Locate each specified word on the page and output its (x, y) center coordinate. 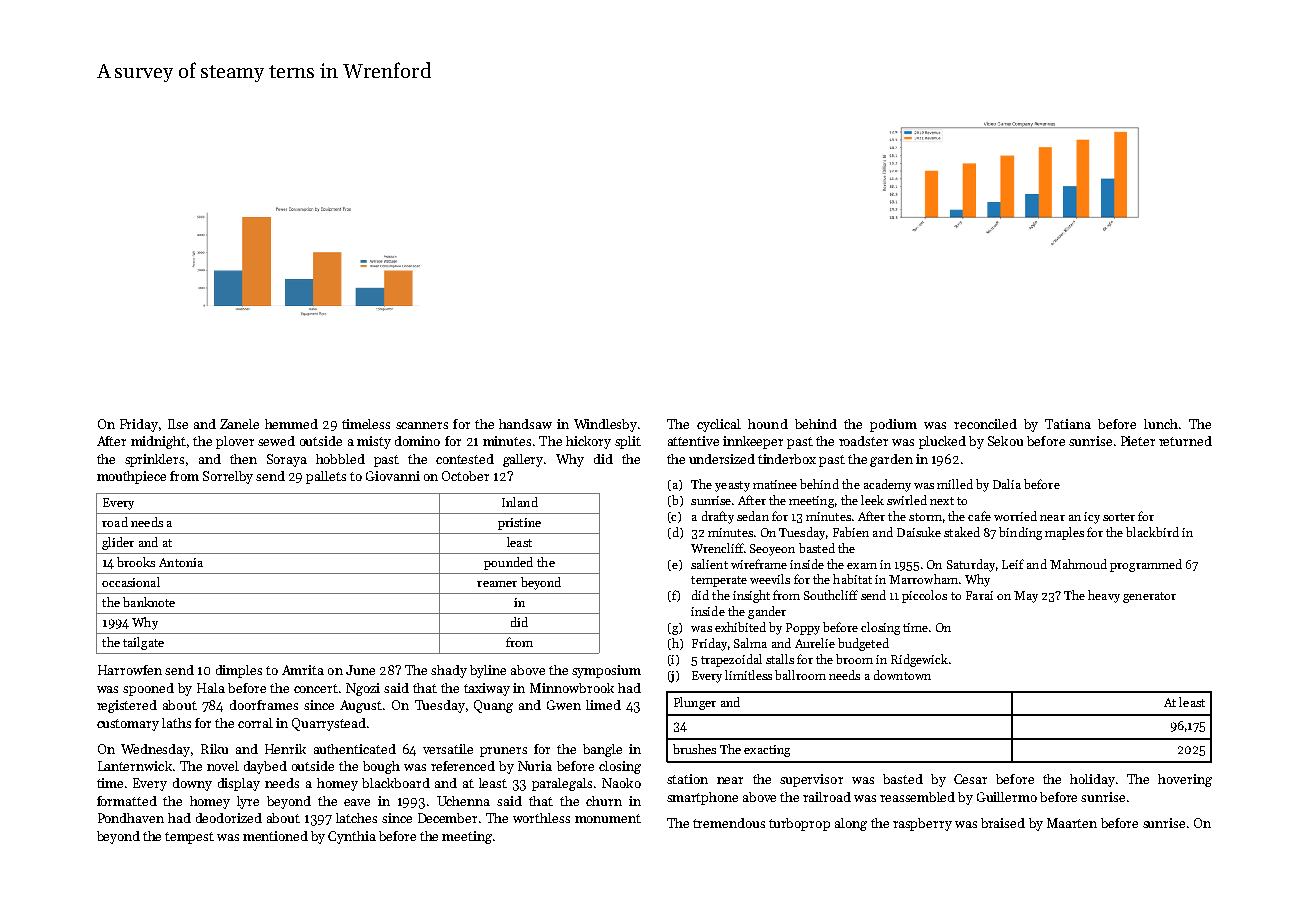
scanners (422, 425)
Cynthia (352, 837)
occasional (131, 582)
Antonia (181, 562)
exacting (767, 751)
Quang (493, 706)
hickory (588, 442)
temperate (719, 581)
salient (709, 564)
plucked (942, 442)
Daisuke (919, 532)
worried (1015, 516)
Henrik (285, 749)
